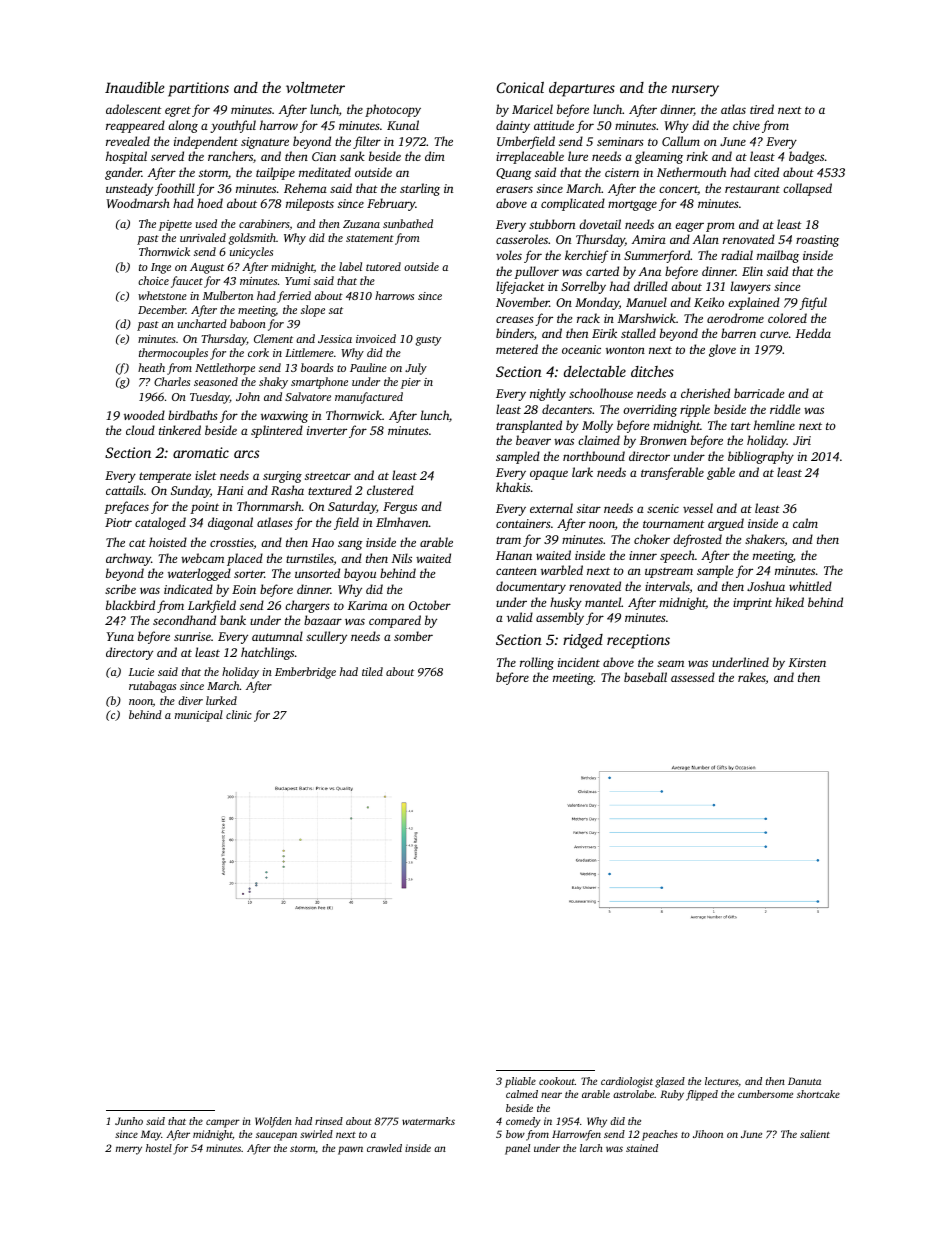  I want to click on Kirsten, so click(807, 662).
